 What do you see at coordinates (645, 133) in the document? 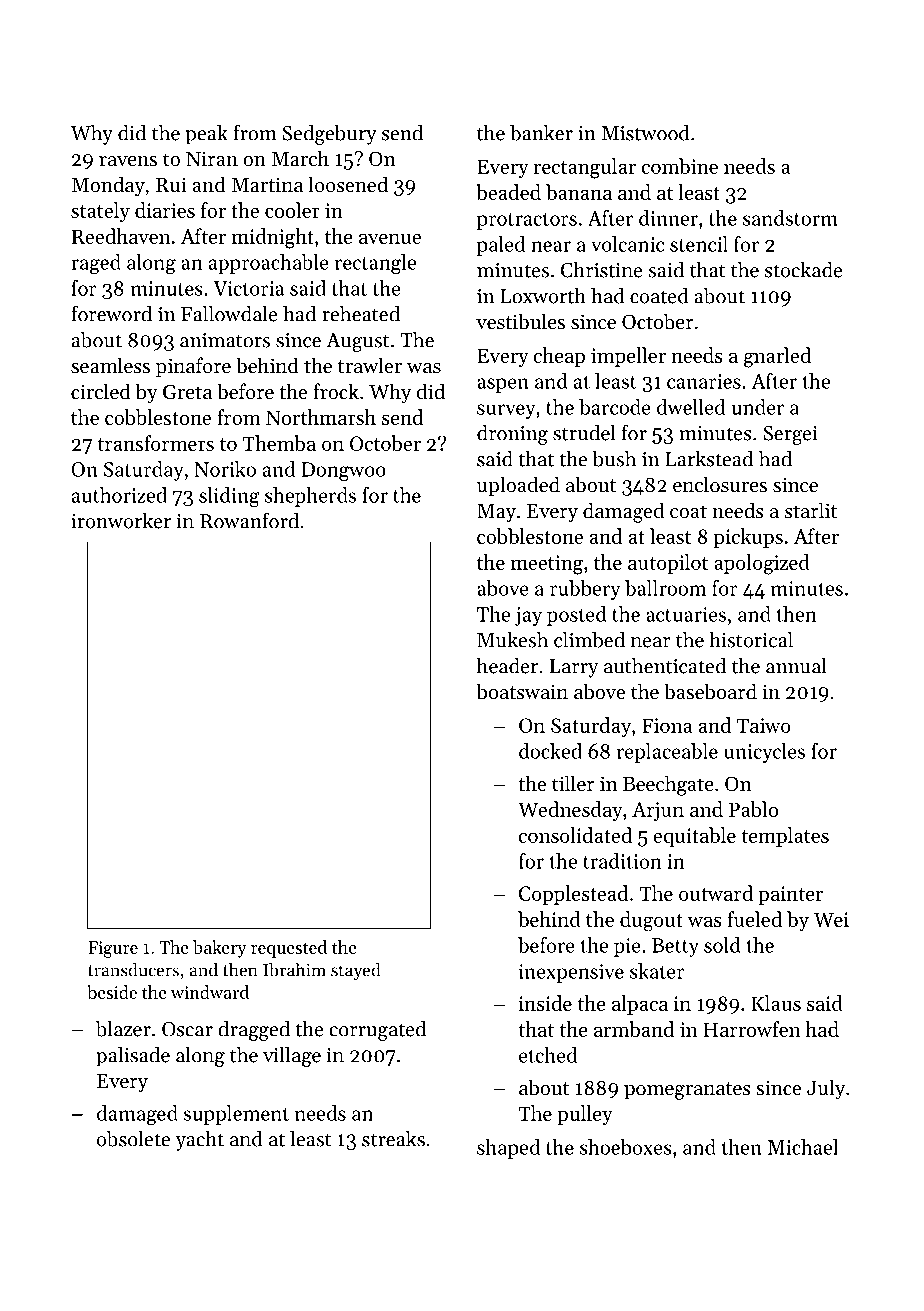
I see `Mistwood` at bounding box center [645, 133].
